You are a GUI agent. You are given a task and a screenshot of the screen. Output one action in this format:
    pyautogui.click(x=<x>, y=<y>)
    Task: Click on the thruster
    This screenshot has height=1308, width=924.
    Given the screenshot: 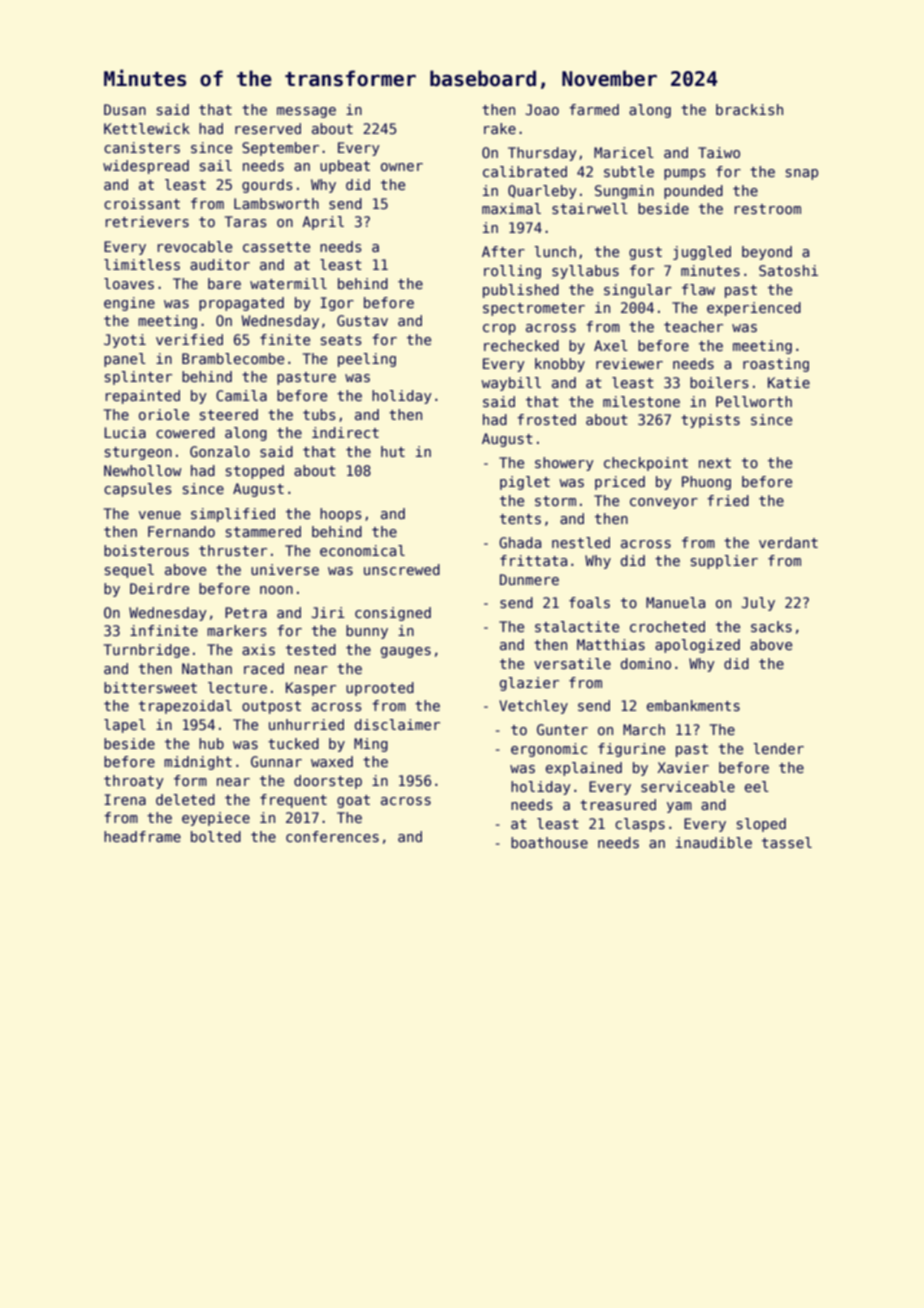 What is the action you would take?
    pyautogui.click(x=233, y=550)
